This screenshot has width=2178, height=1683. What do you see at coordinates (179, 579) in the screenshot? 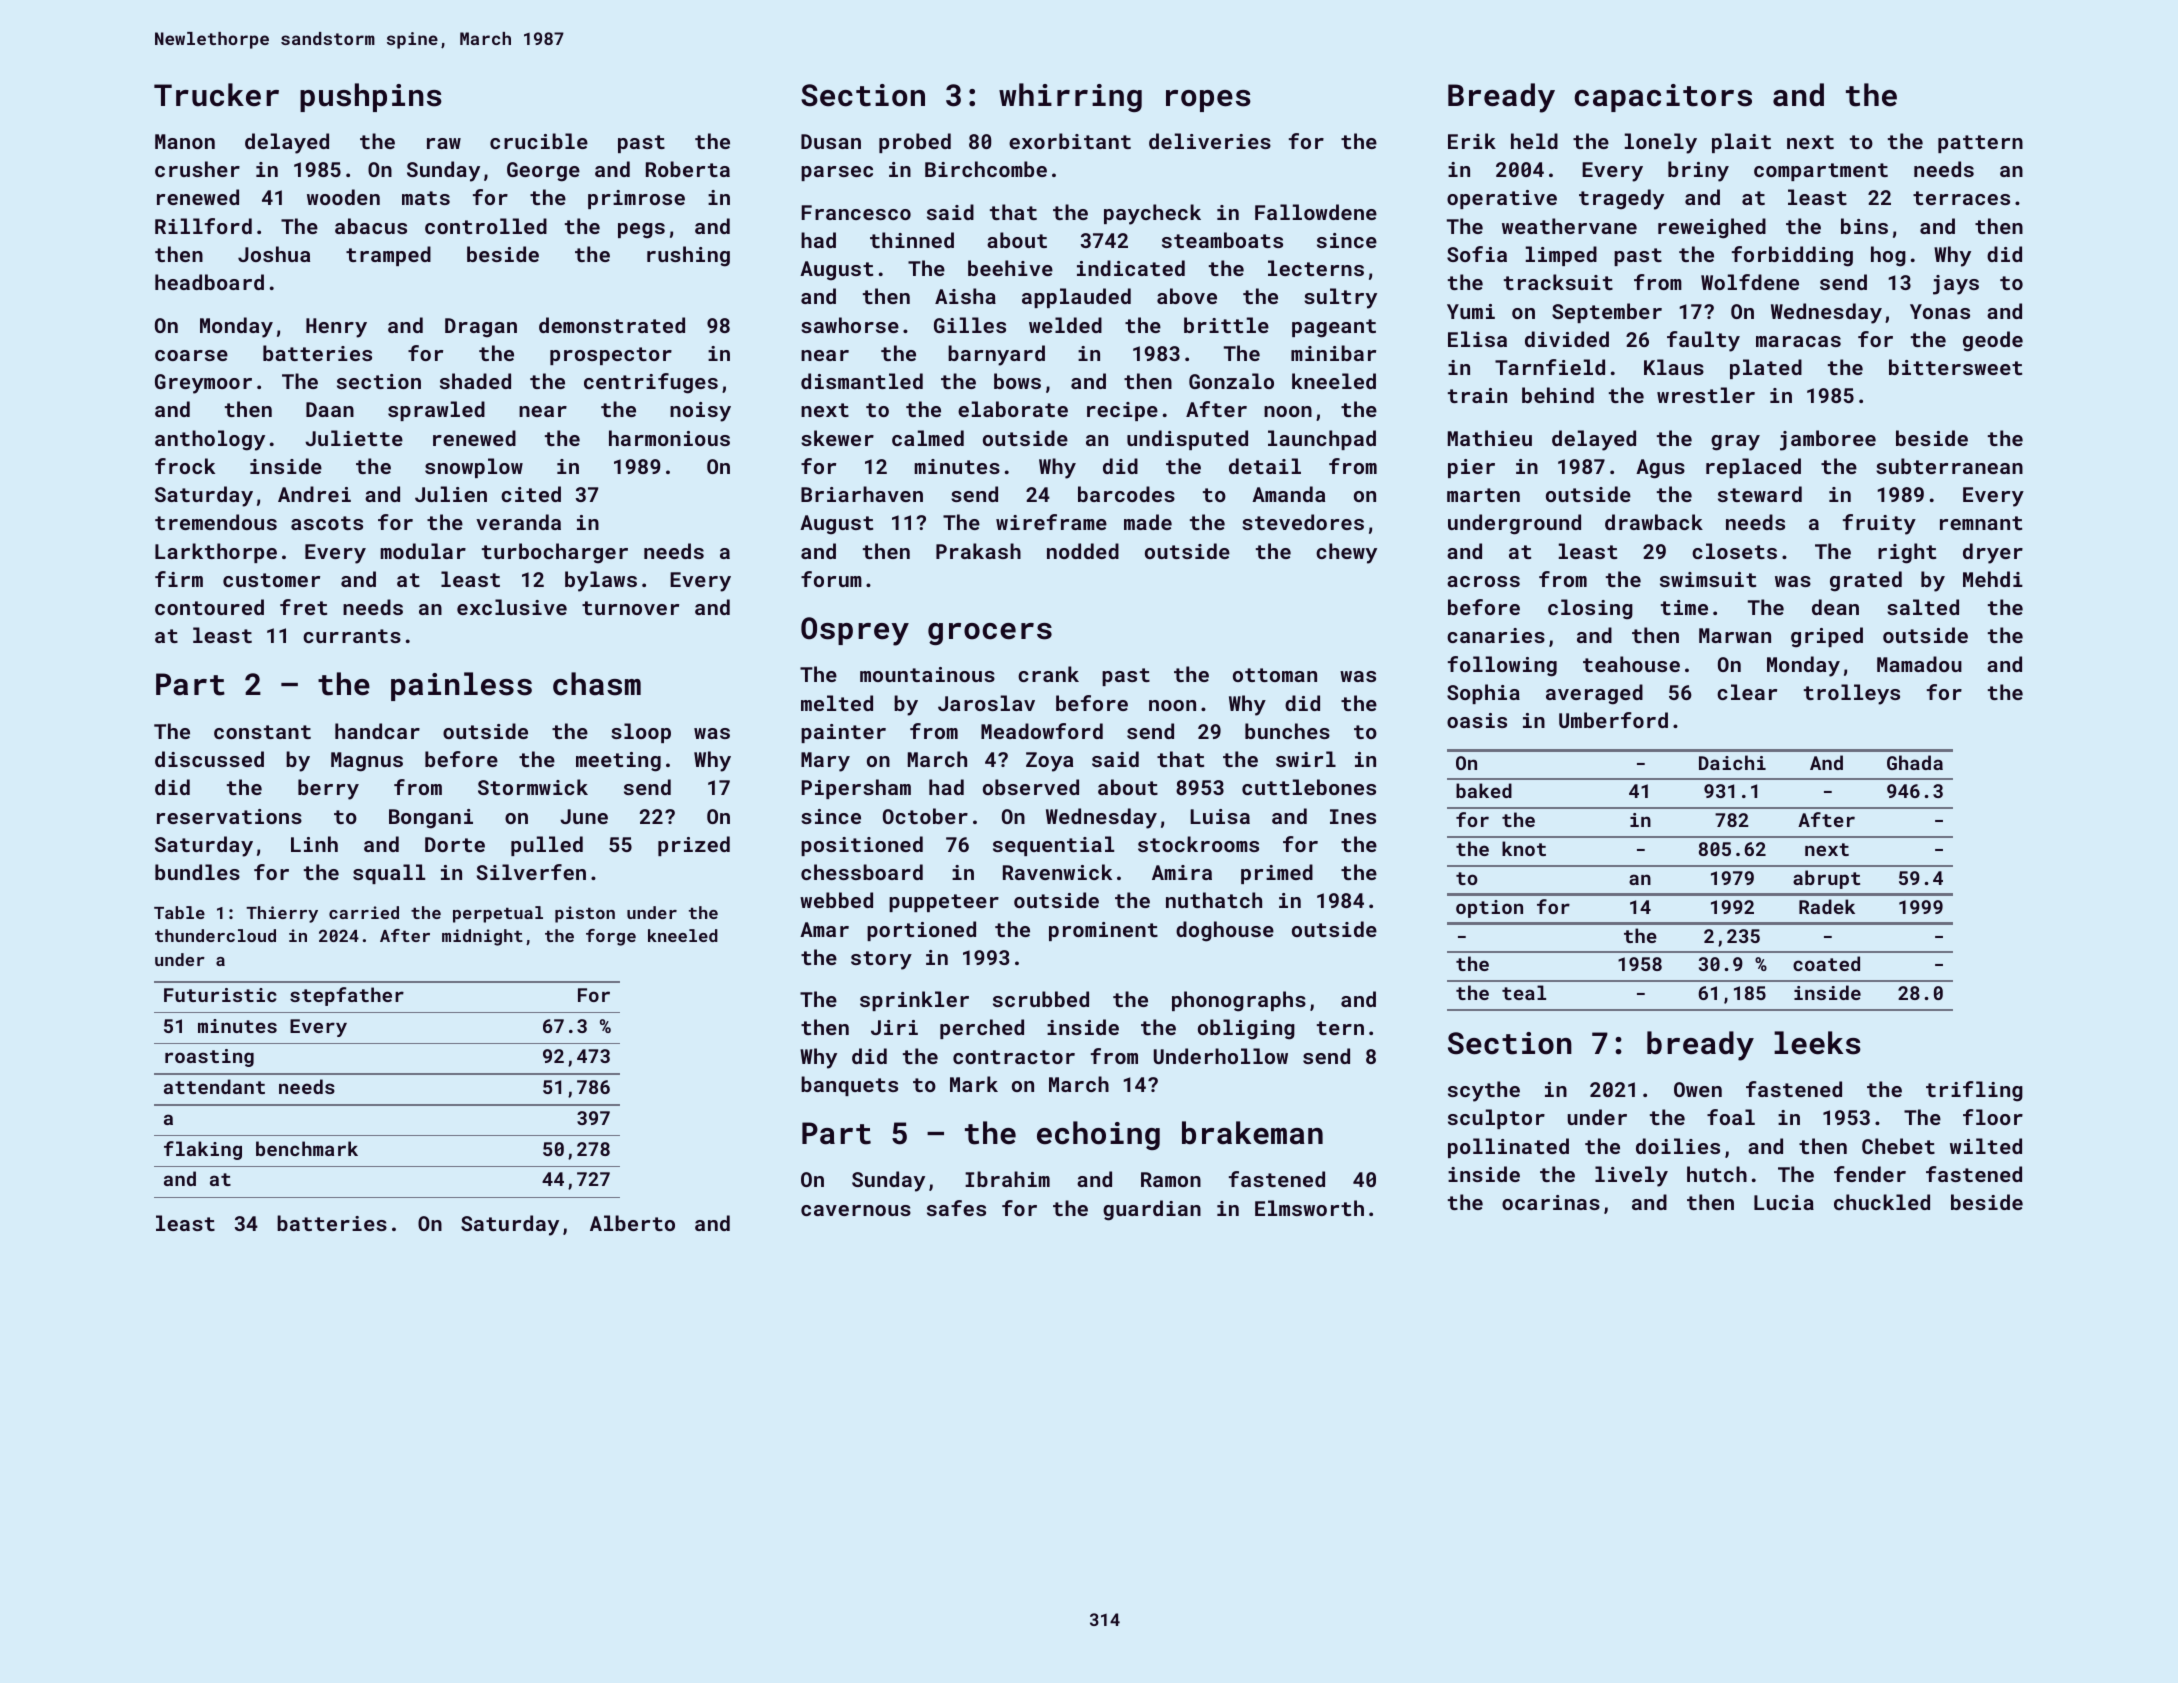
I see `firm` at bounding box center [179, 579].
